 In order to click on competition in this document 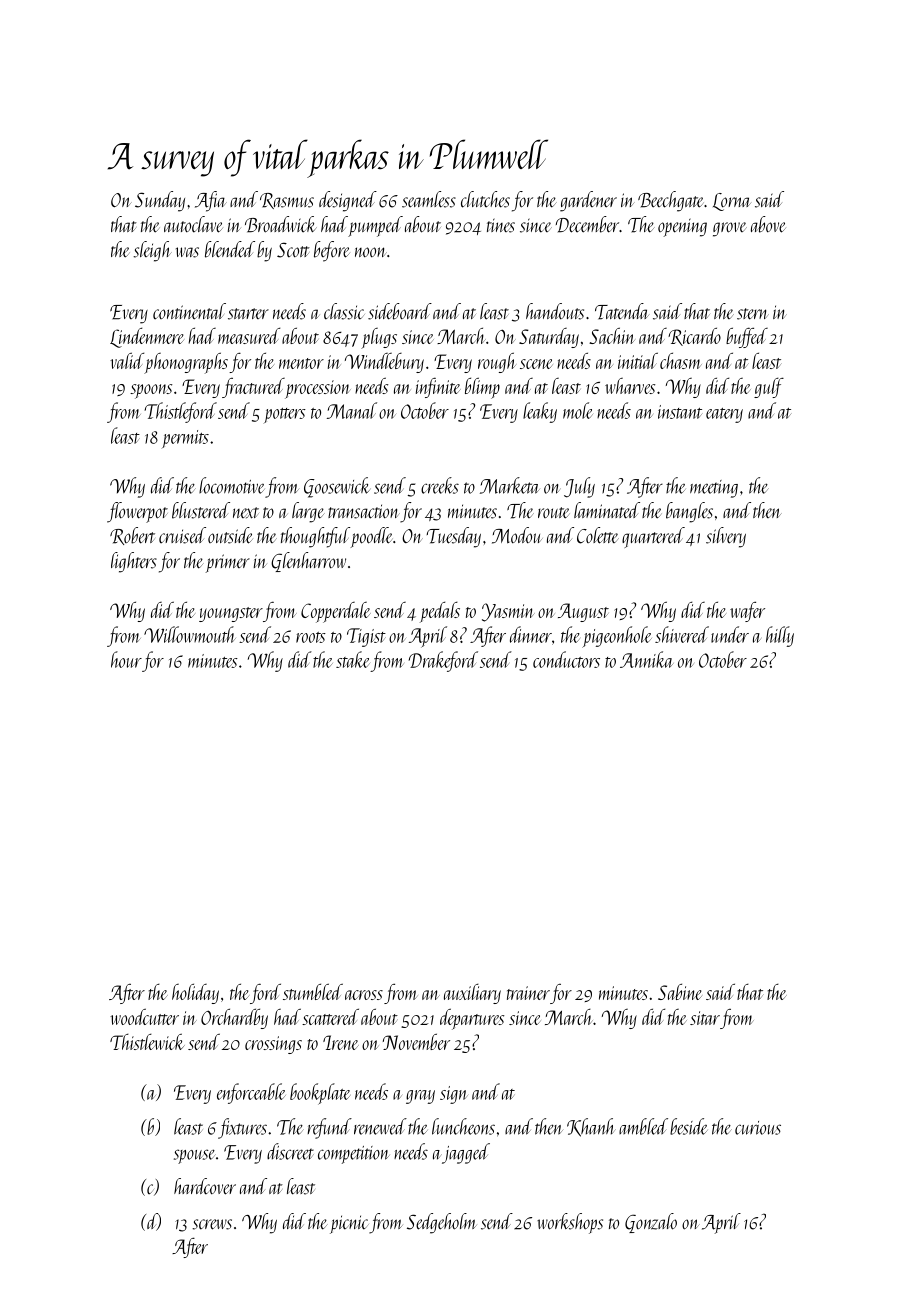, I will do `click(354, 1155)`.
